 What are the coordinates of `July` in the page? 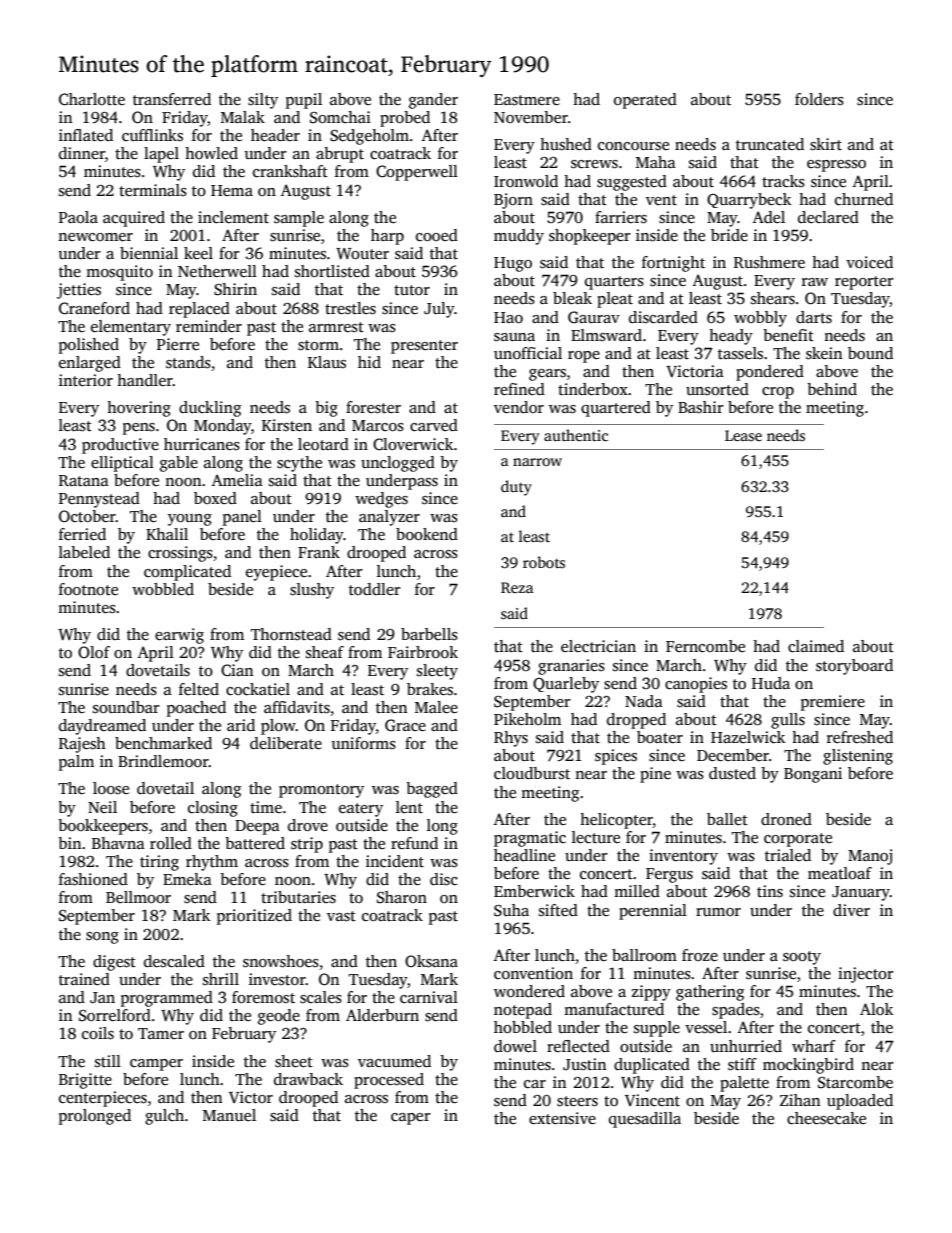 It's located at (439, 310).
